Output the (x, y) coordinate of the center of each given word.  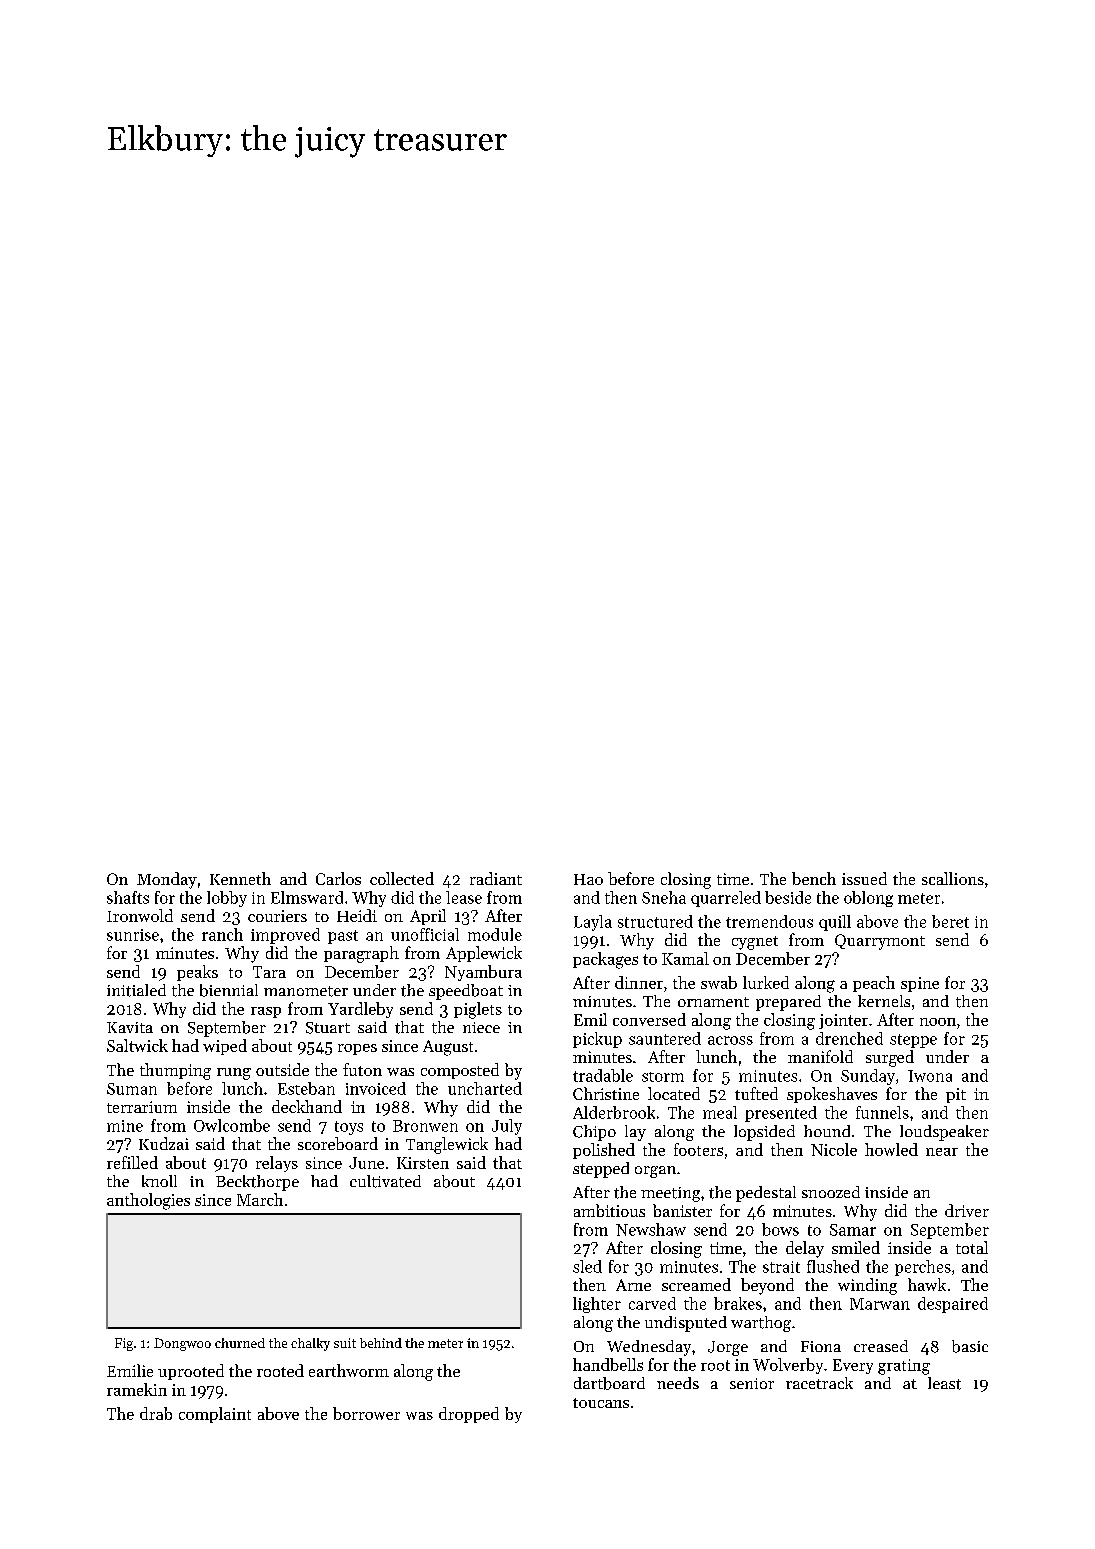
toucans (601, 1403)
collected (402, 878)
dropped (469, 1415)
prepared (788, 1003)
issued (864, 878)
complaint (215, 1415)
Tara (269, 972)
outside (282, 1069)
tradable (603, 1075)
